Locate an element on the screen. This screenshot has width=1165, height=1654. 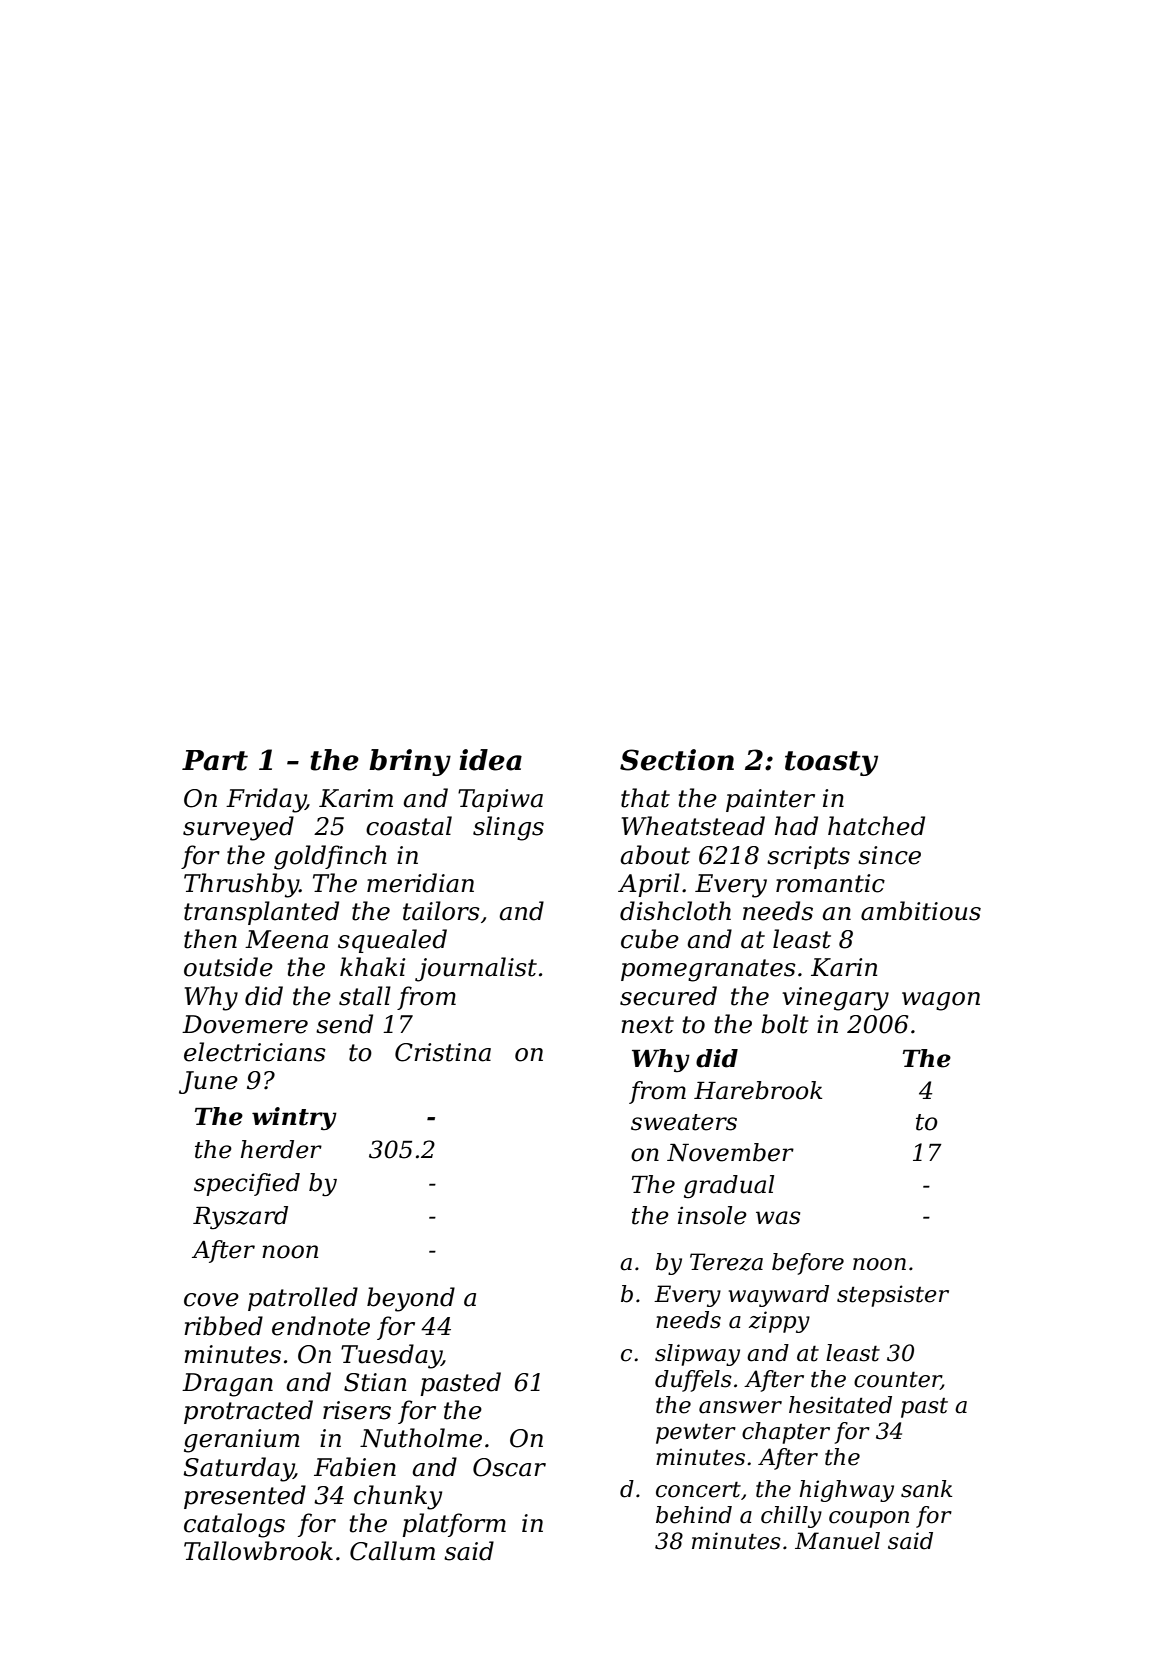
idea is located at coordinates (490, 760).
